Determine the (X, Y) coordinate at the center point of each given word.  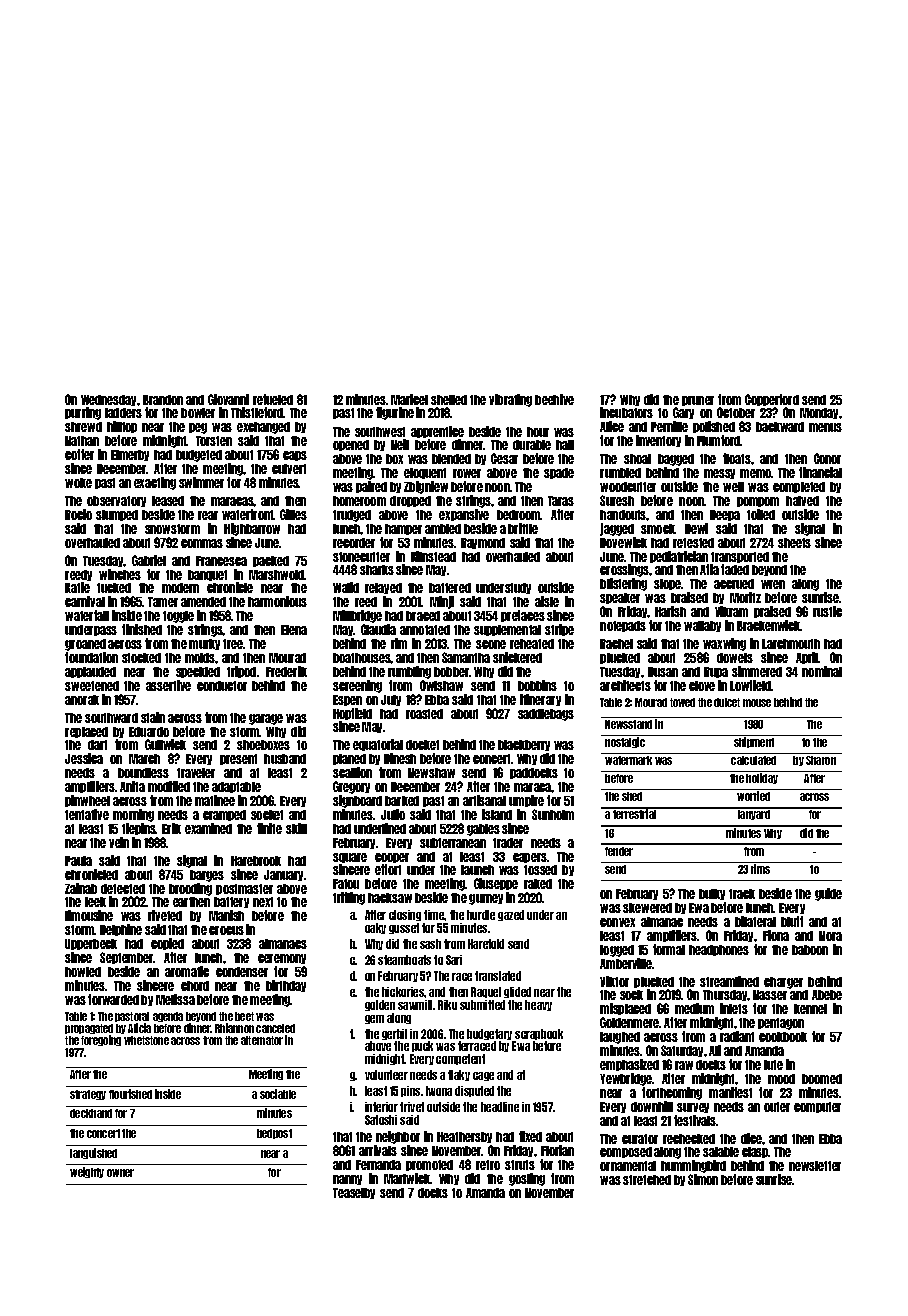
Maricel (409, 399)
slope (667, 584)
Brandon (163, 400)
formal (669, 949)
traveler (196, 773)
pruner (698, 401)
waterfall (87, 615)
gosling (527, 1179)
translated (498, 976)
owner (120, 1173)
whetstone (146, 1040)
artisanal (484, 800)
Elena (294, 630)
